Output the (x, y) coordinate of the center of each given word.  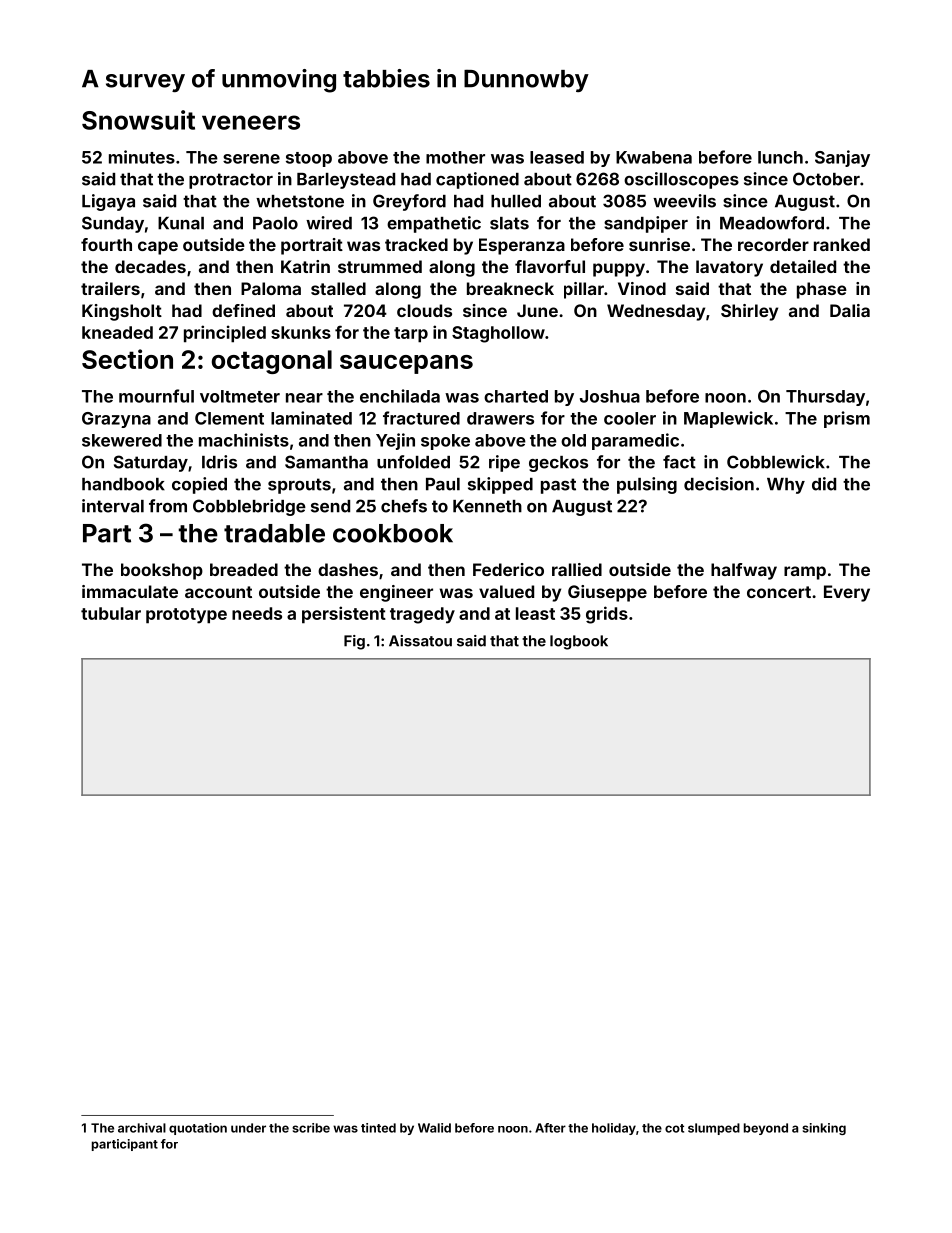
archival (142, 1128)
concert (779, 592)
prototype (186, 616)
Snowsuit (138, 120)
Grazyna (116, 420)
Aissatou (420, 641)
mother (455, 157)
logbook (579, 642)
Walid (434, 1128)
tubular (111, 613)
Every (847, 593)
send (330, 506)
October (826, 179)
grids (607, 615)
